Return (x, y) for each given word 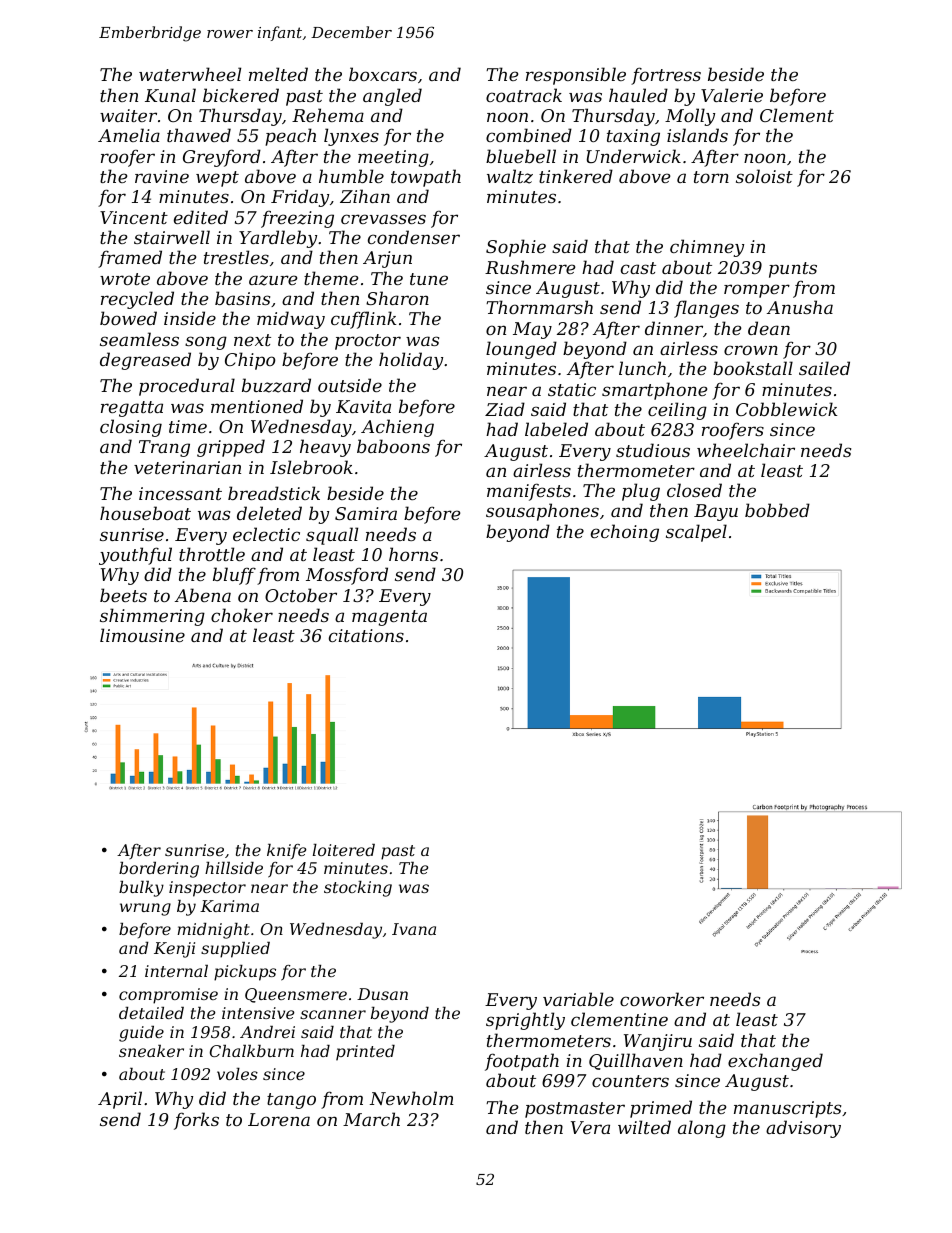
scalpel (696, 533)
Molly (690, 117)
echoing (625, 533)
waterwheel (190, 74)
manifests (529, 492)
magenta (389, 618)
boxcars (383, 74)
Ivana (414, 929)
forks (196, 1121)
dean (769, 328)
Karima (229, 906)
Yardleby (278, 239)
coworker (662, 999)
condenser (414, 237)
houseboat (145, 513)
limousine (142, 635)
